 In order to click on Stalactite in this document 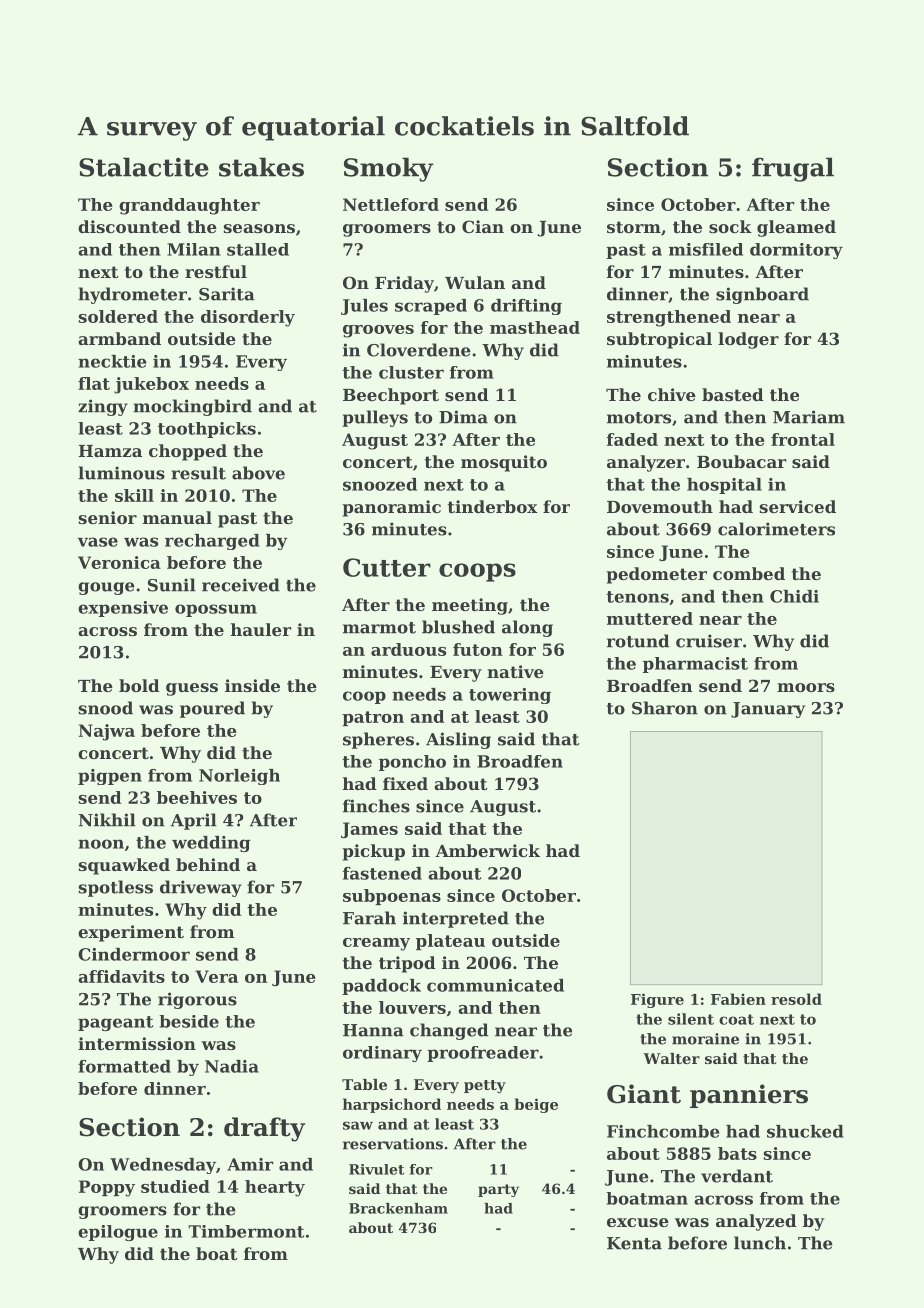, I will do `click(144, 167)`.
